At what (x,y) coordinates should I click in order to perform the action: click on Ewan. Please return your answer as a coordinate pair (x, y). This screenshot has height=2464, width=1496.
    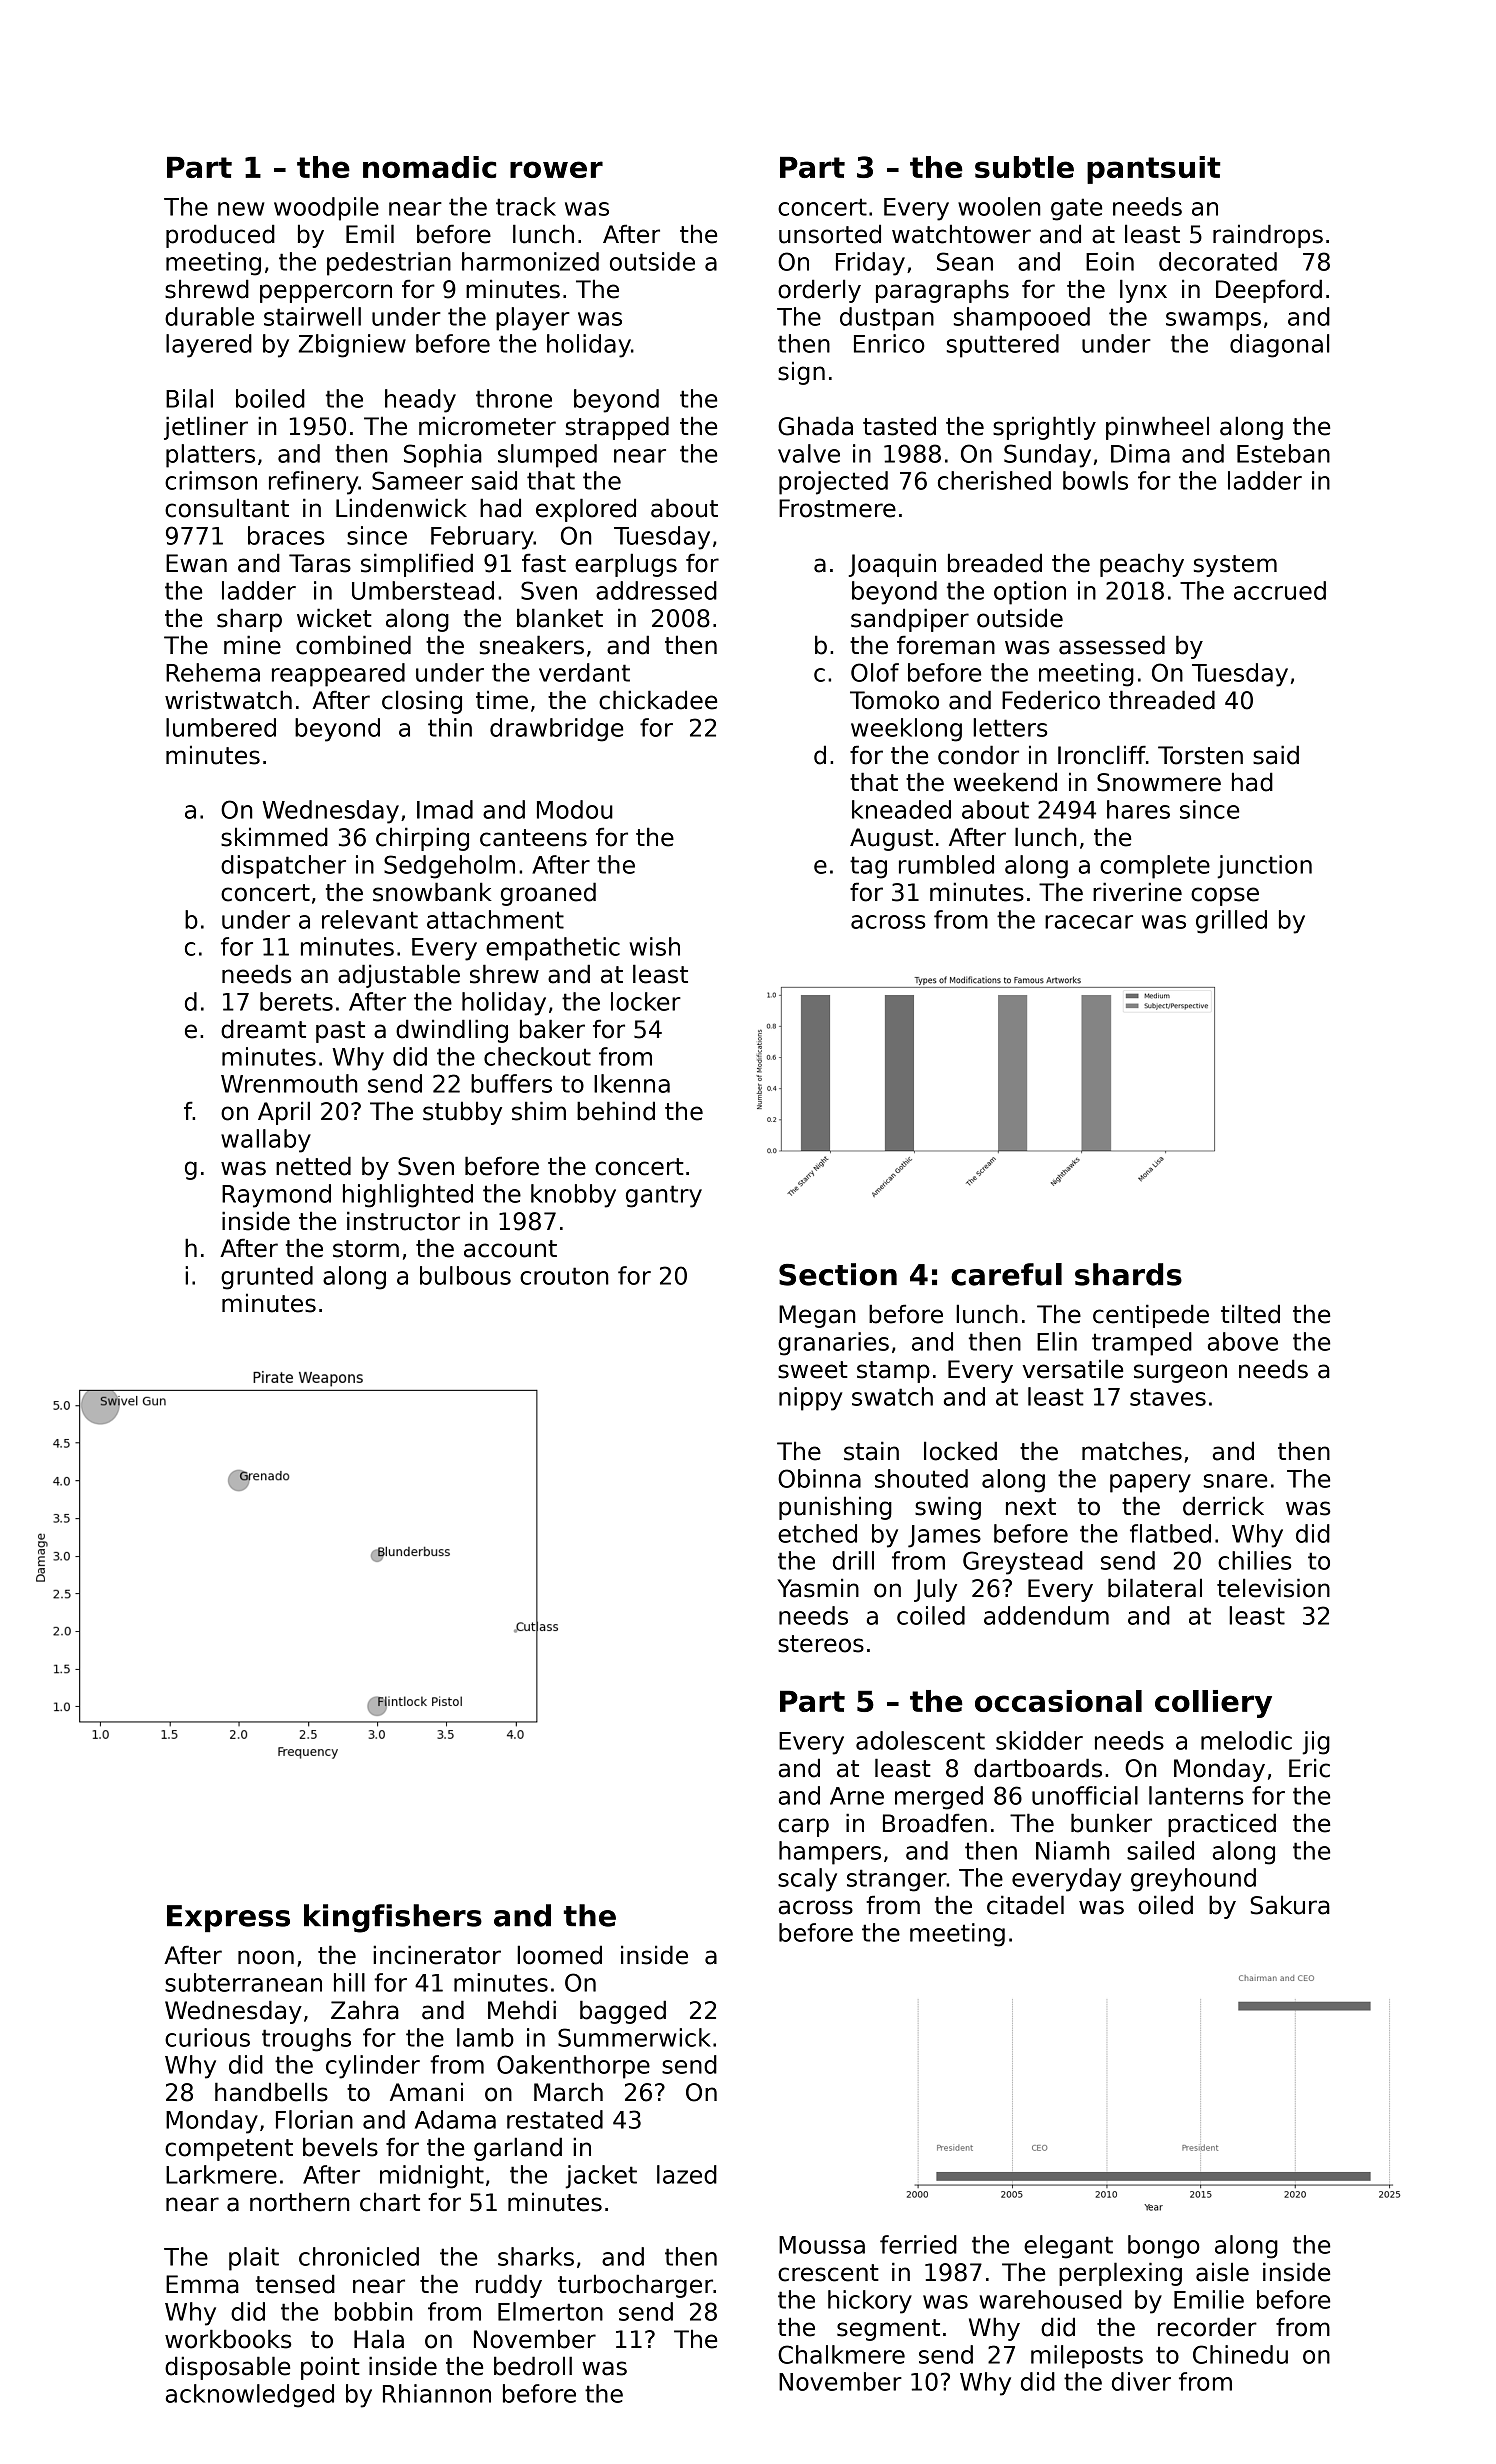
    Looking at the image, I should click on (196, 563).
